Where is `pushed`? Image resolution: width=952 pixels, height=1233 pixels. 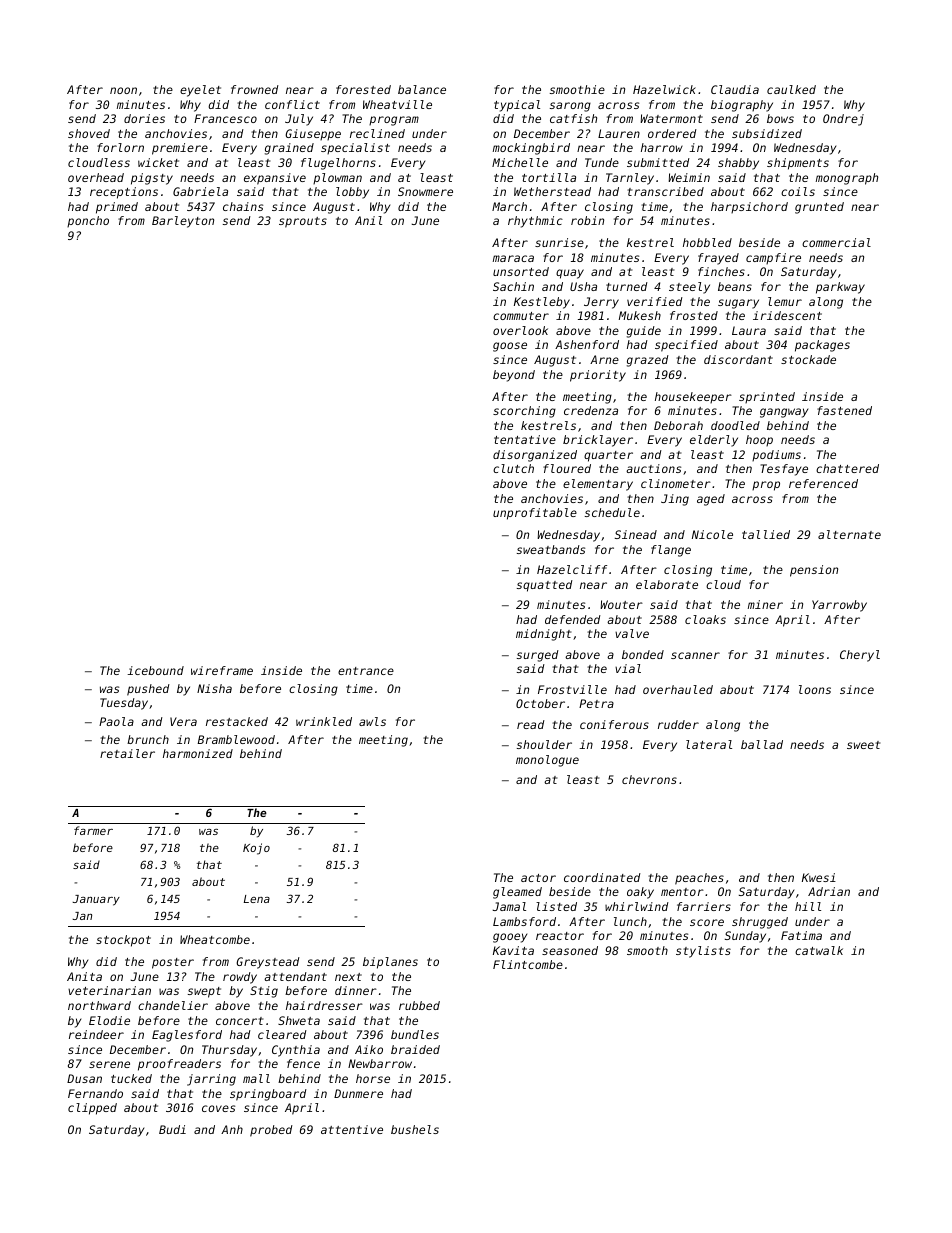 pushed is located at coordinates (148, 690).
